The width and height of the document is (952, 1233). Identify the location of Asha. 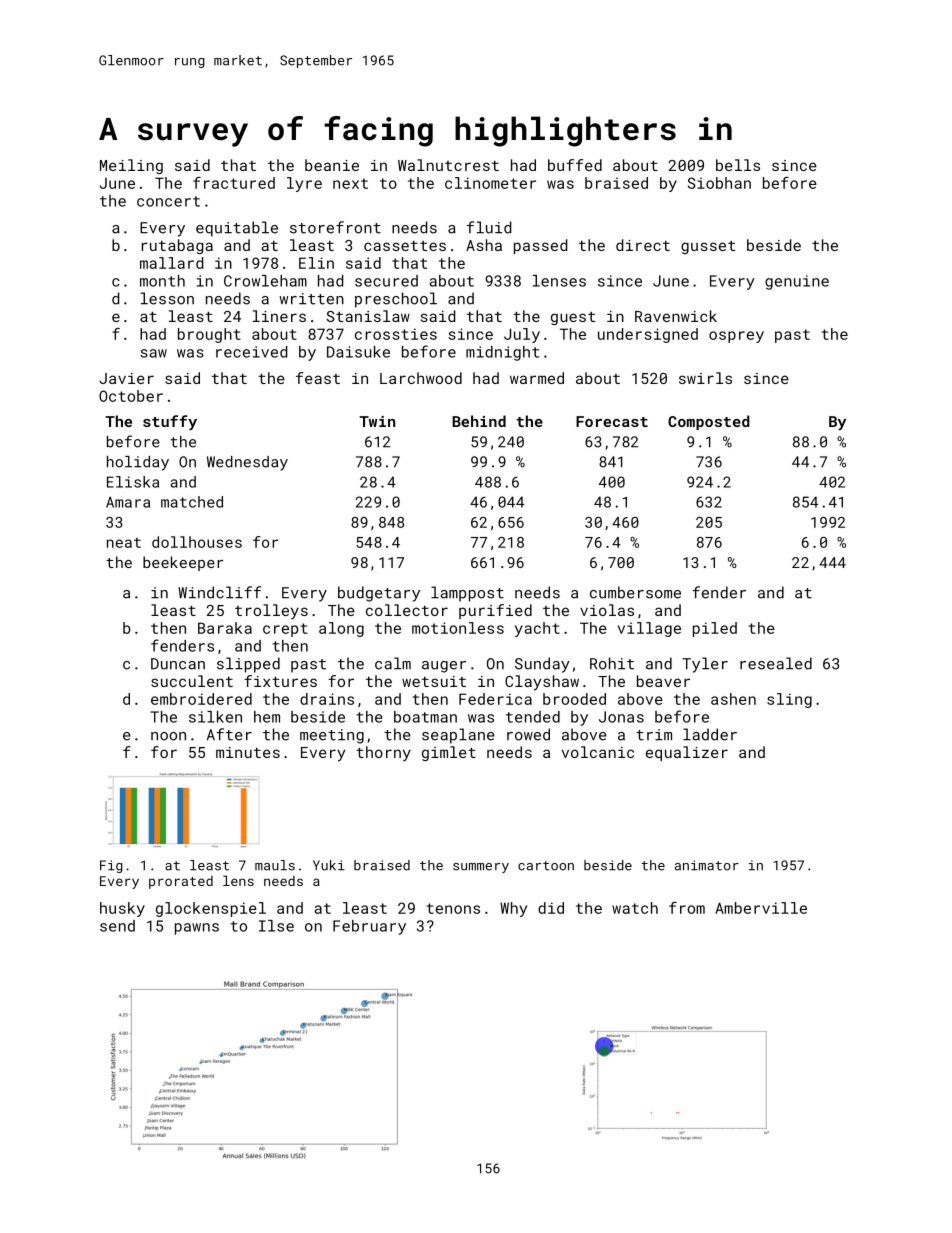
(484, 245).
